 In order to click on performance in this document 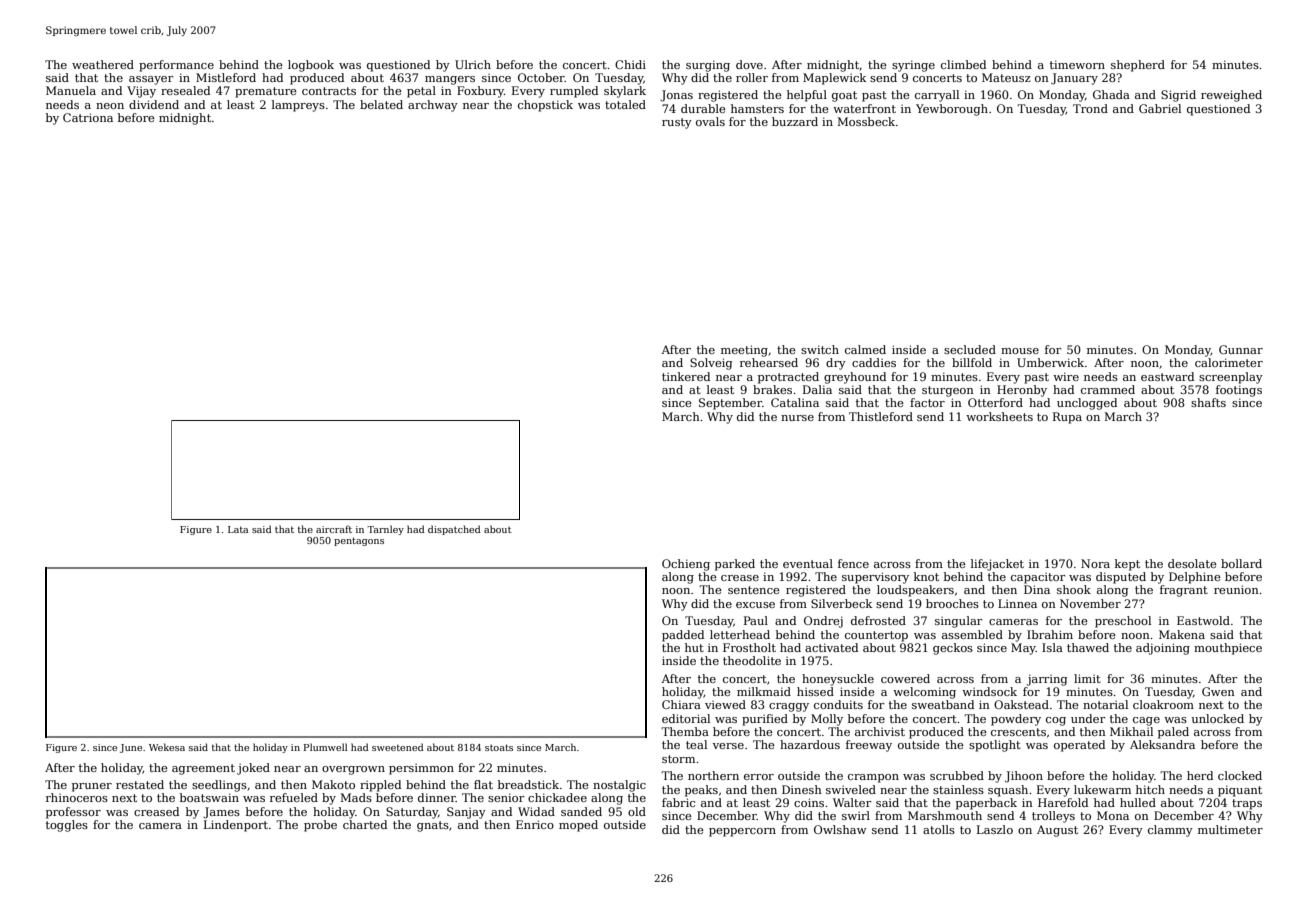, I will do `click(176, 66)`.
